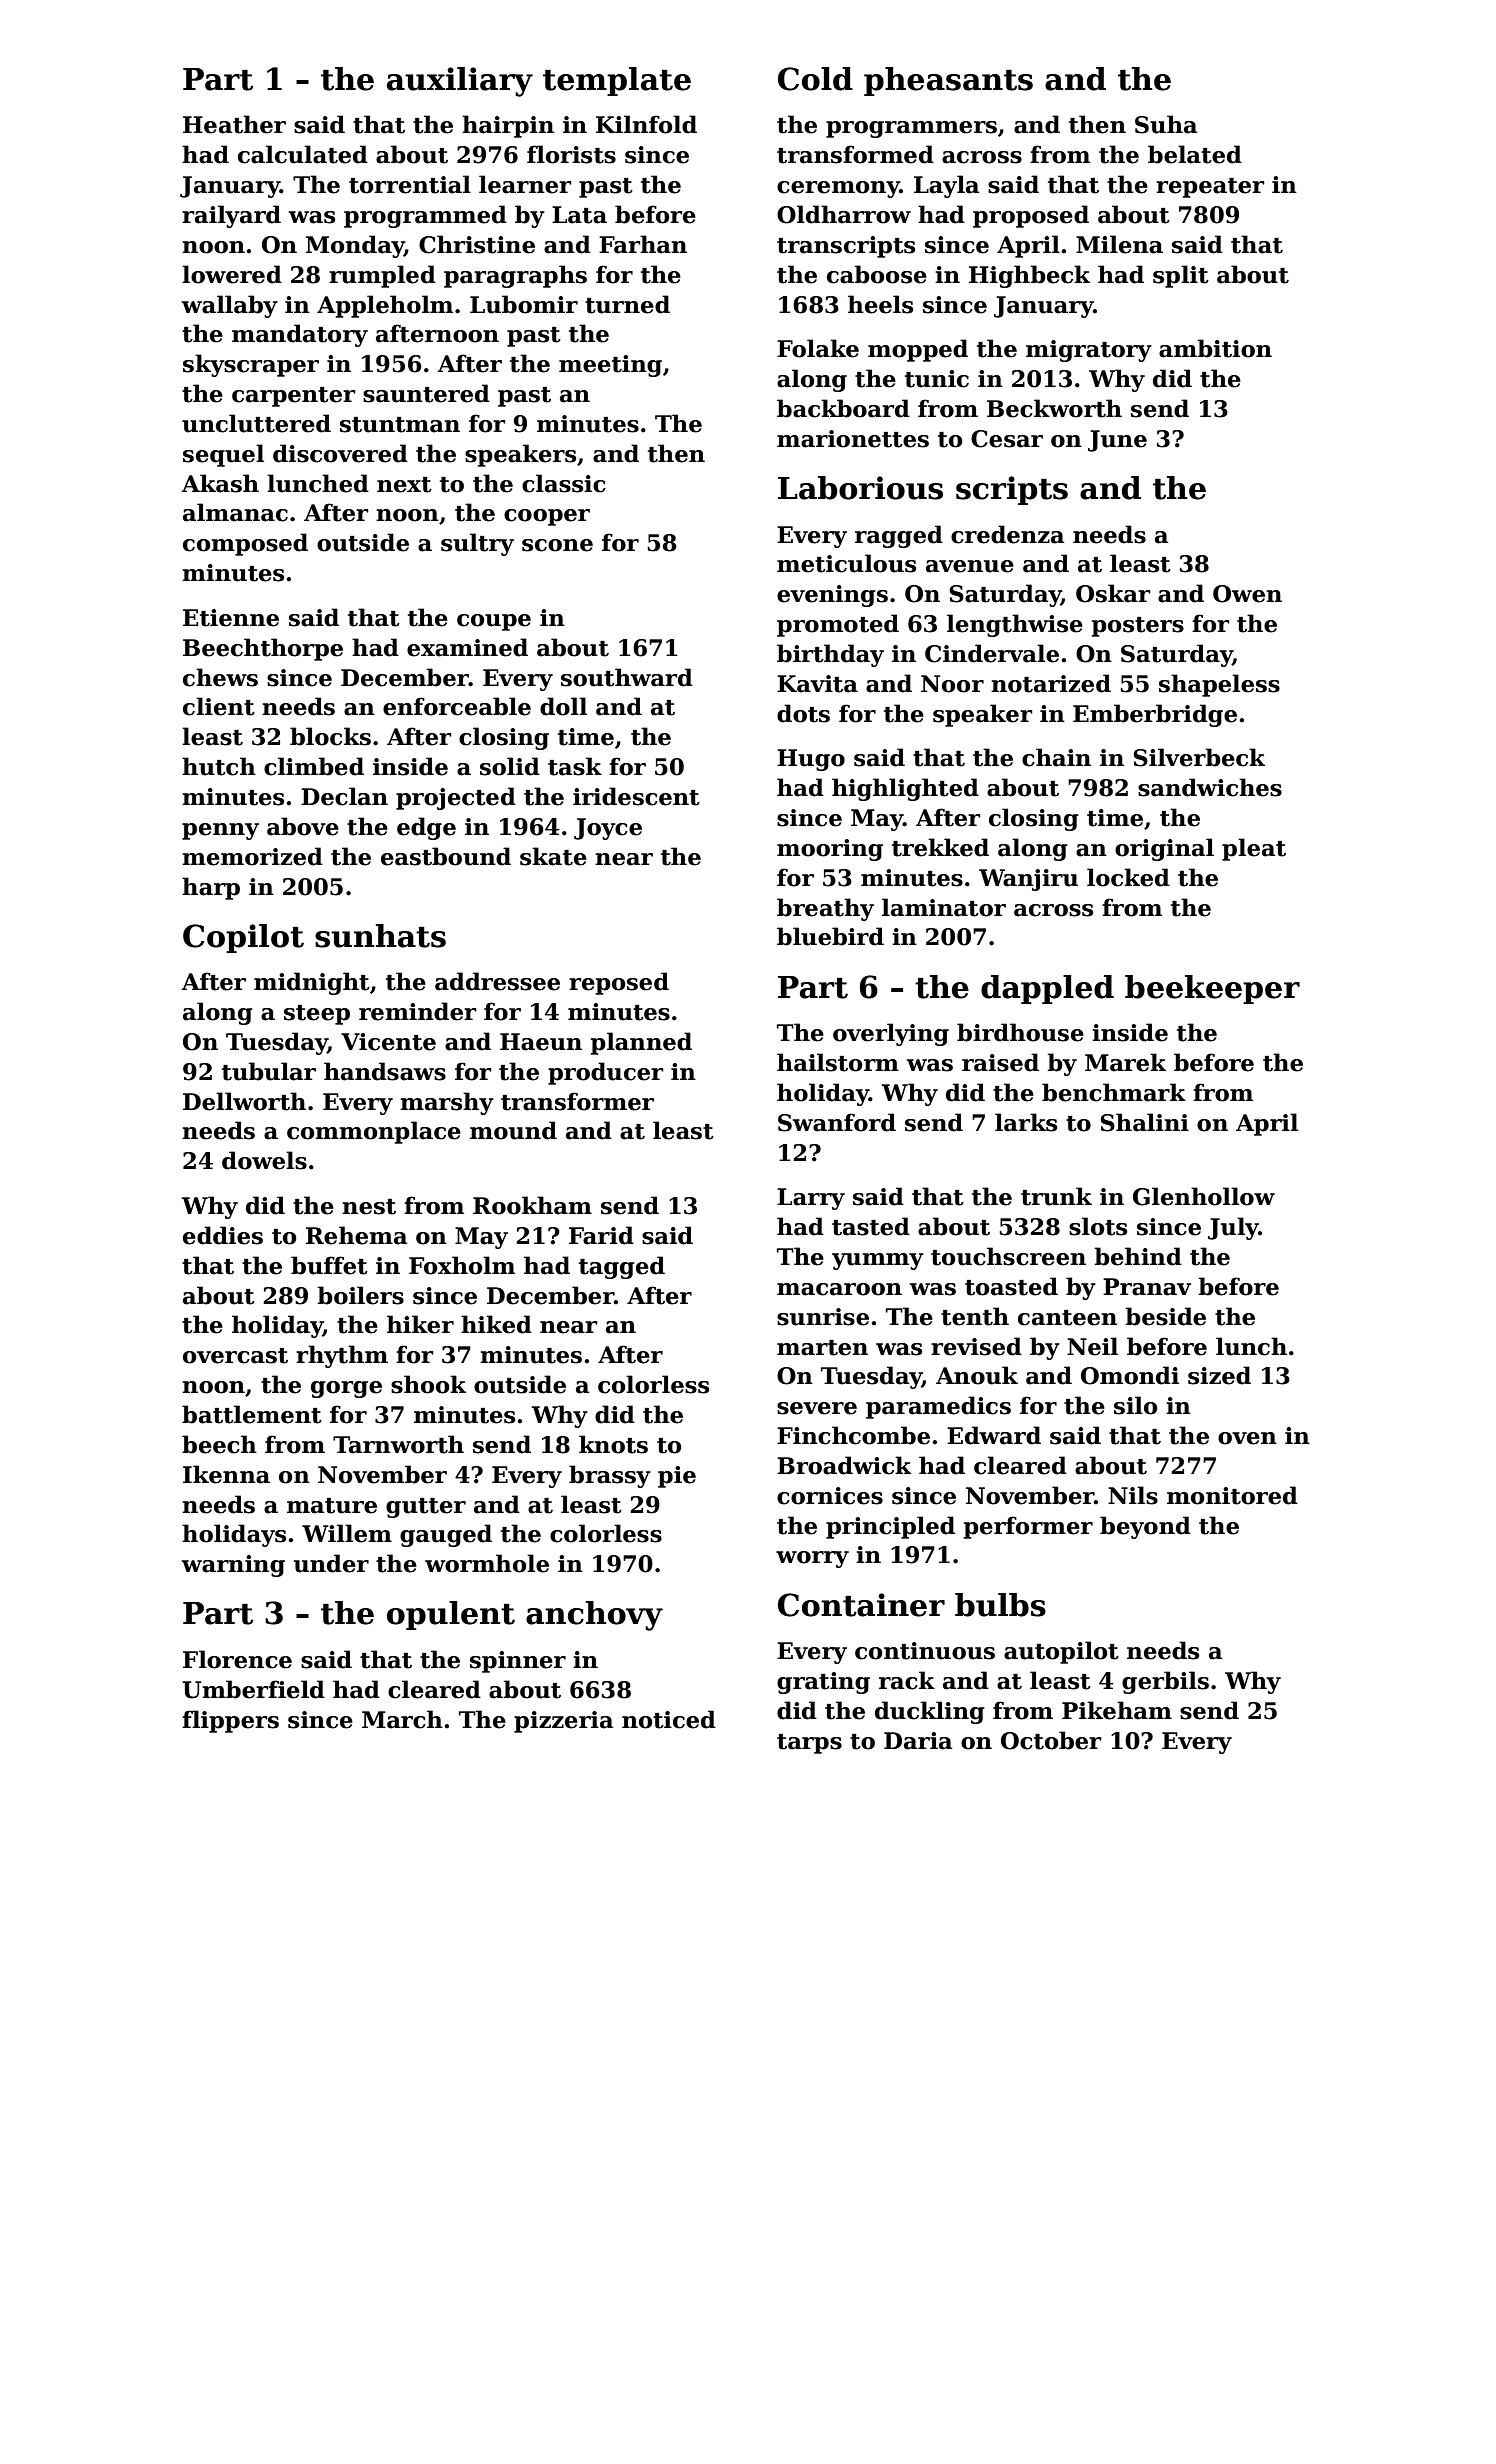 The width and height of the screenshot is (1496, 2464). I want to click on opulent, so click(451, 1615).
